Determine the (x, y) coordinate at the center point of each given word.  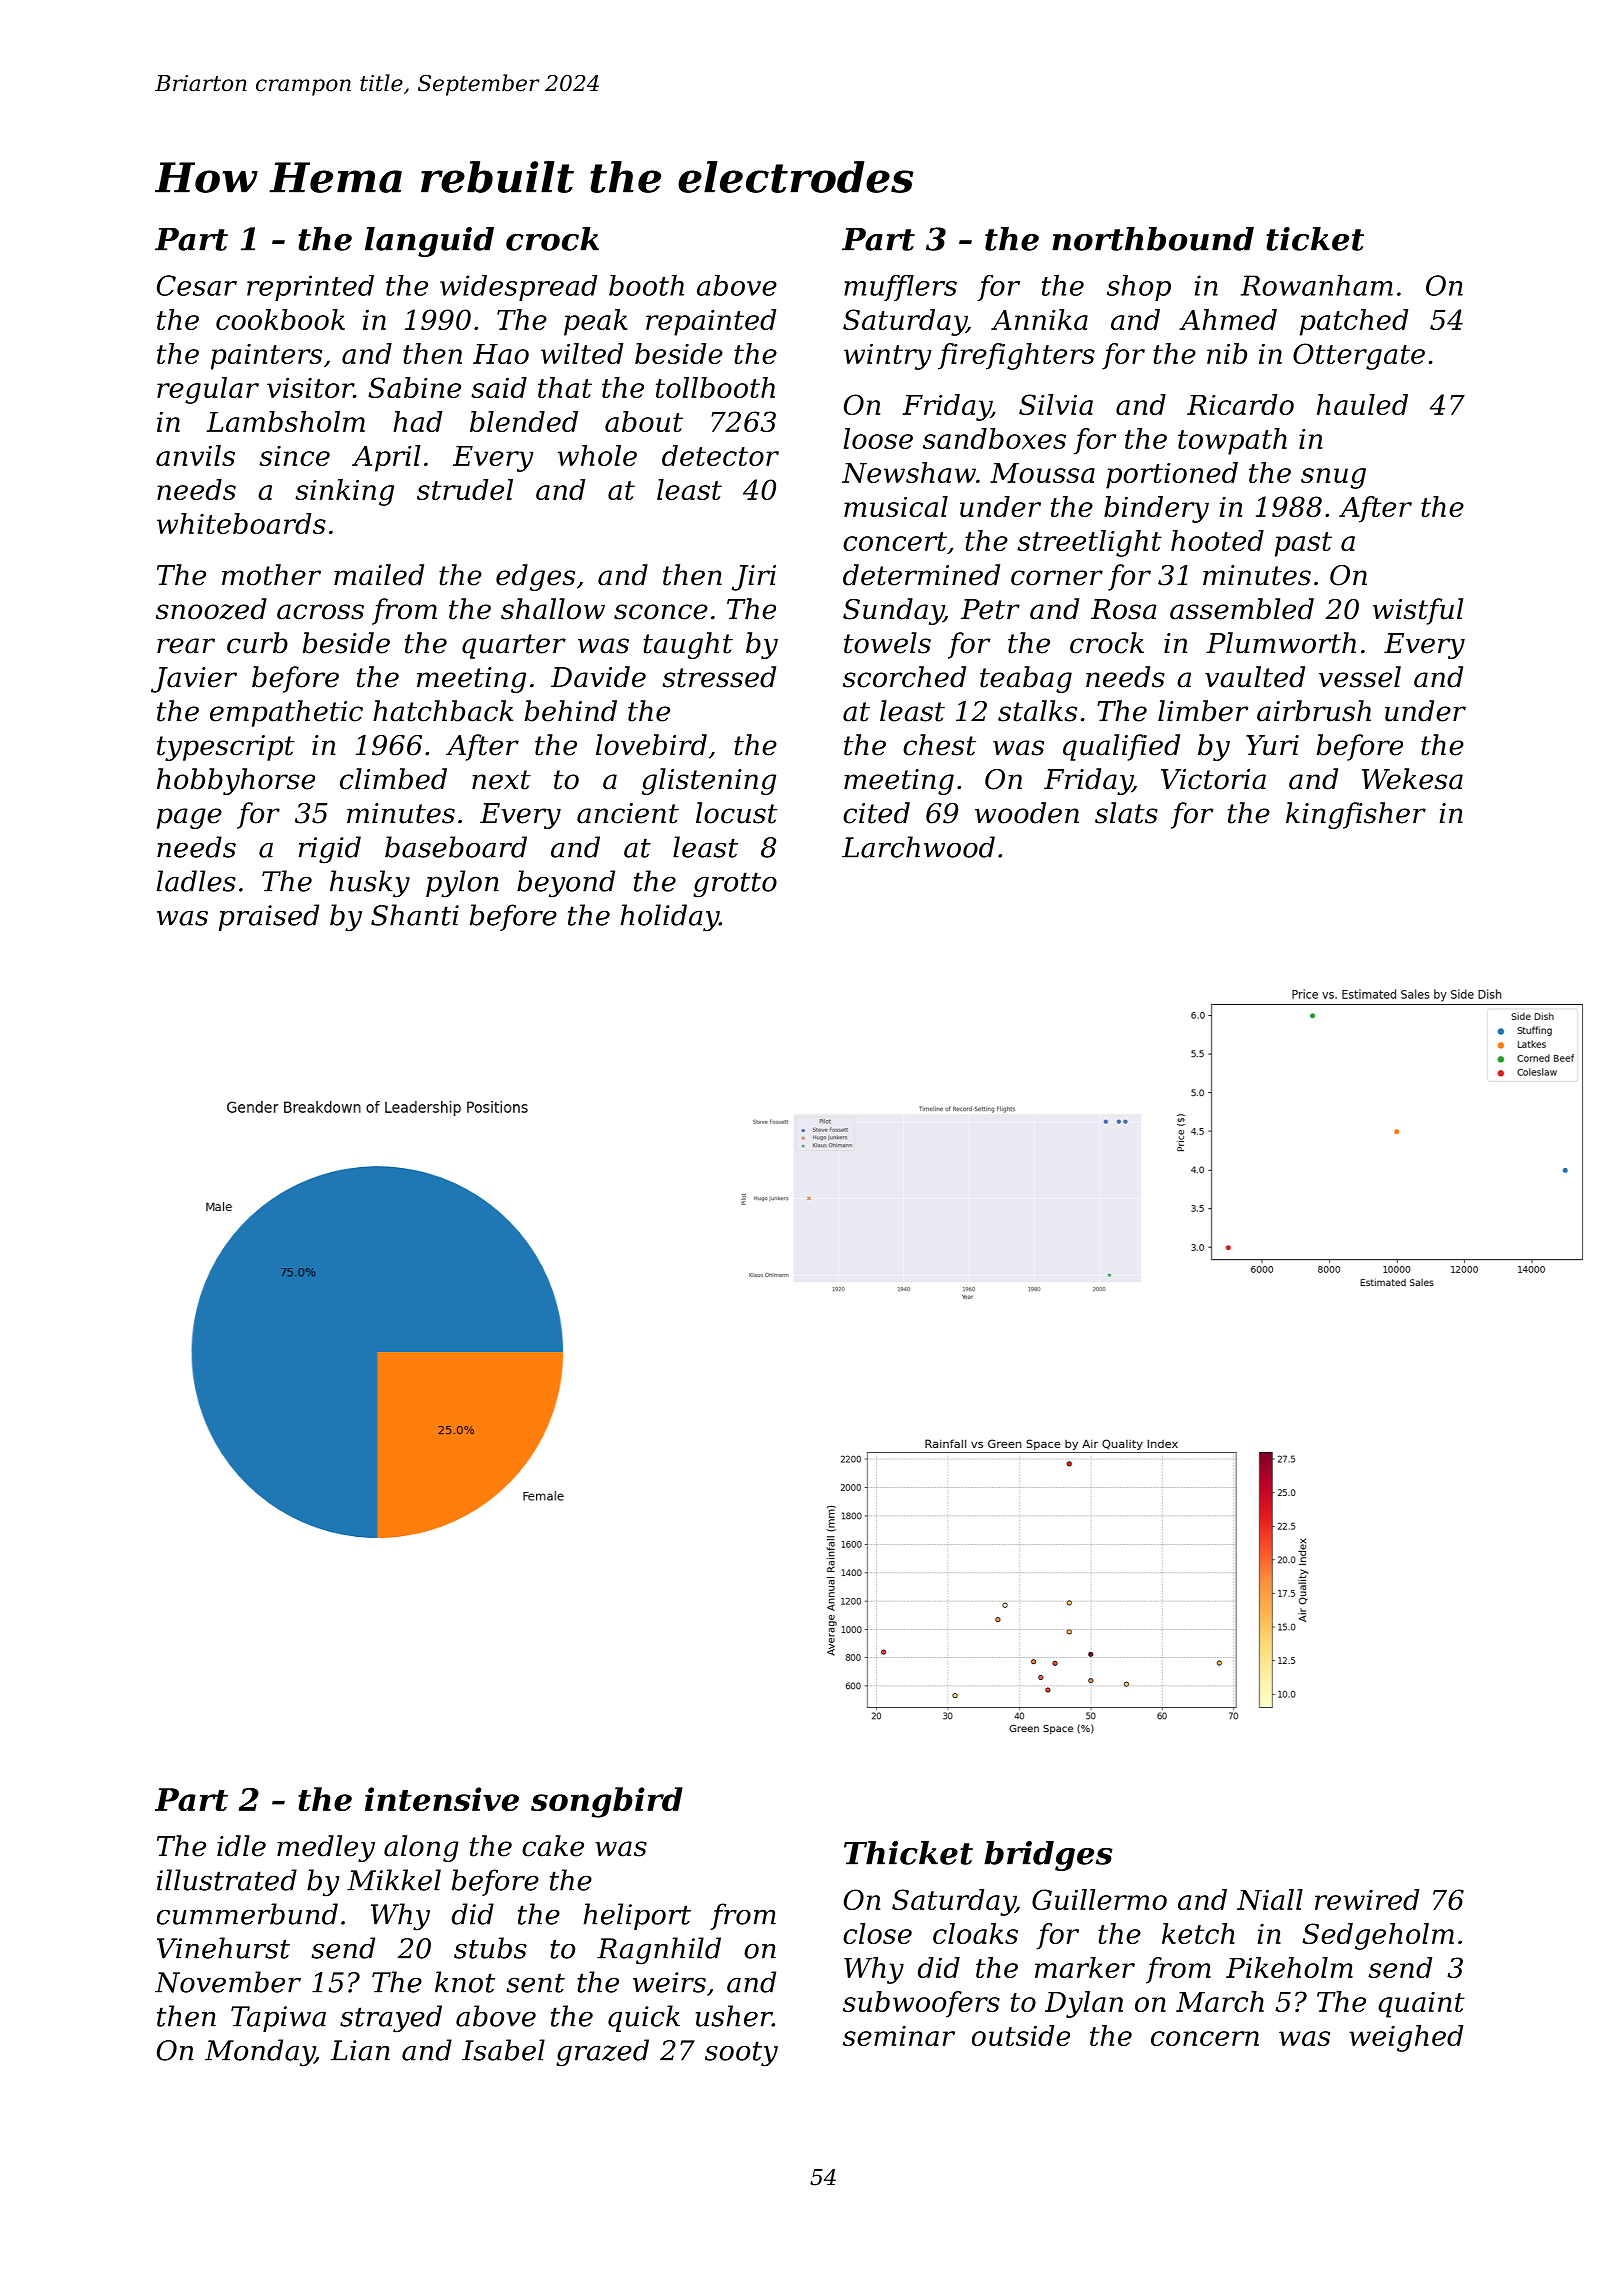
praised (269, 917)
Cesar (197, 285)
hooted (1217, 540)
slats (1126, 813)
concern (1205, 2038)
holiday (669, 918)
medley (326, 1848)
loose (878, 438)
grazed (602, 2053)
